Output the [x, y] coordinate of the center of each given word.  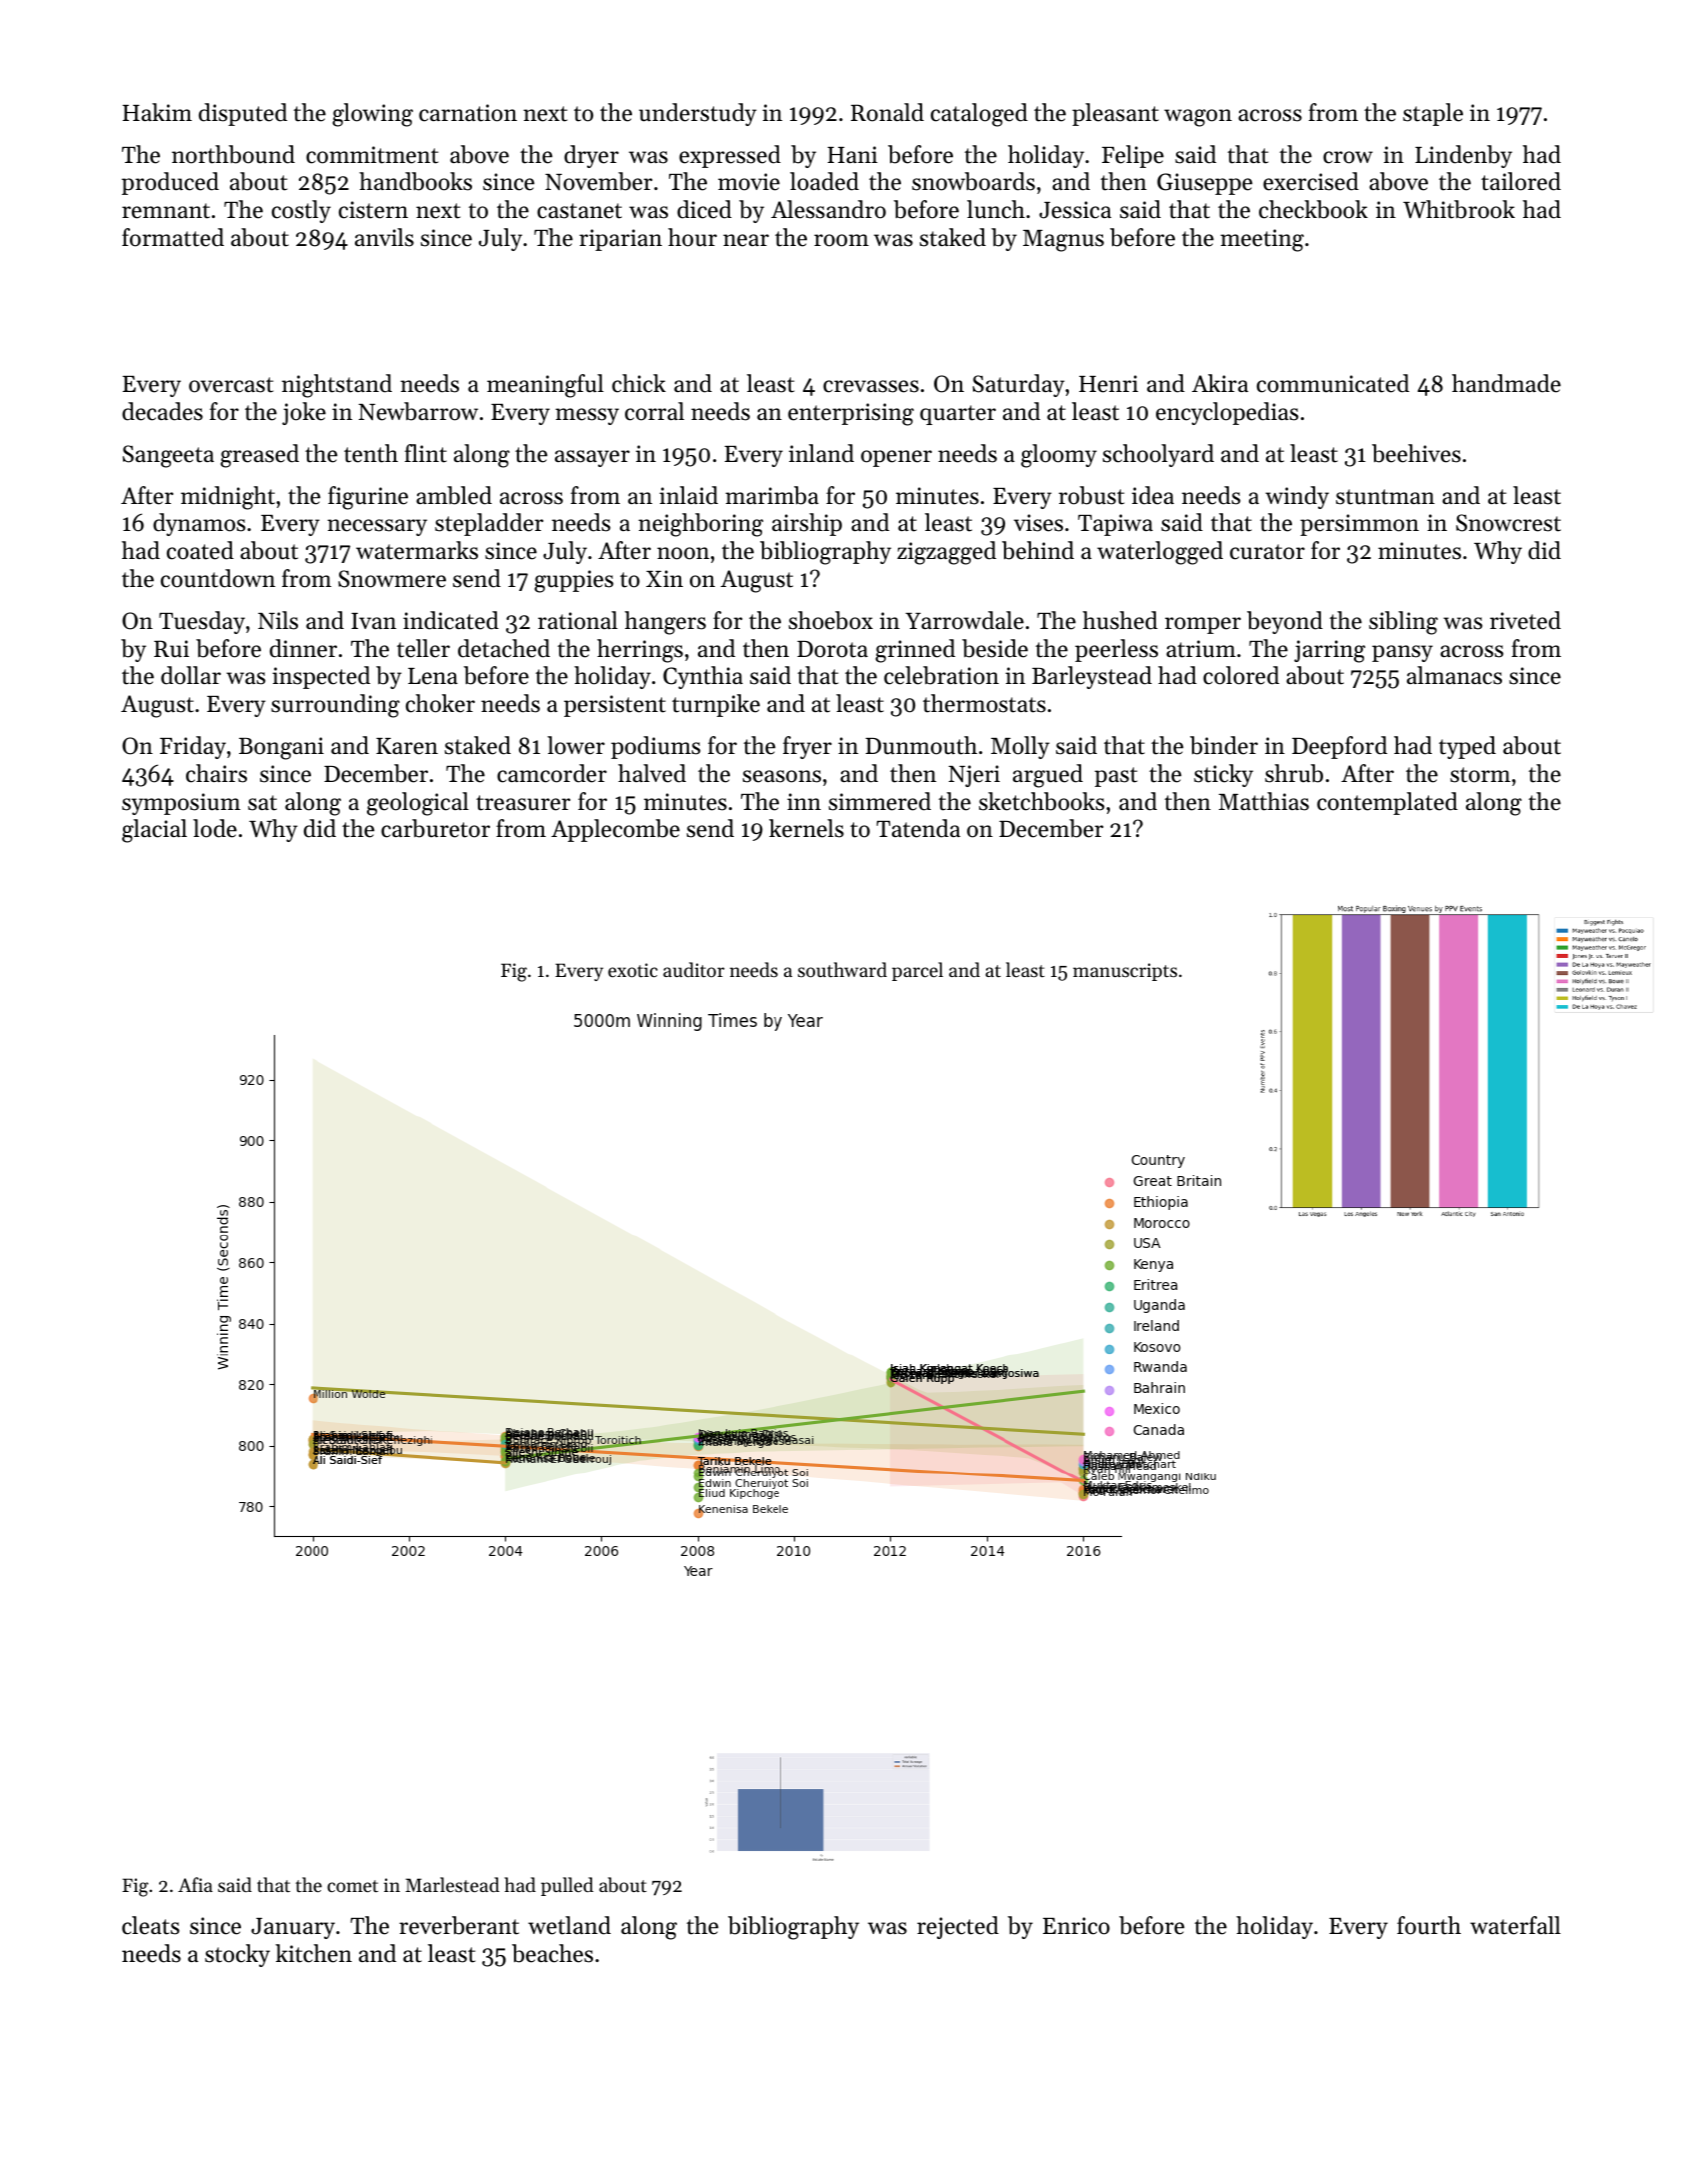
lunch [996, 209]
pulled [567, 1886]
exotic [633, 970]
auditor [694, 969]
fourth [1429, 1925]
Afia [195, 1884]
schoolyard [1158, 455]
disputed [243, 114]
